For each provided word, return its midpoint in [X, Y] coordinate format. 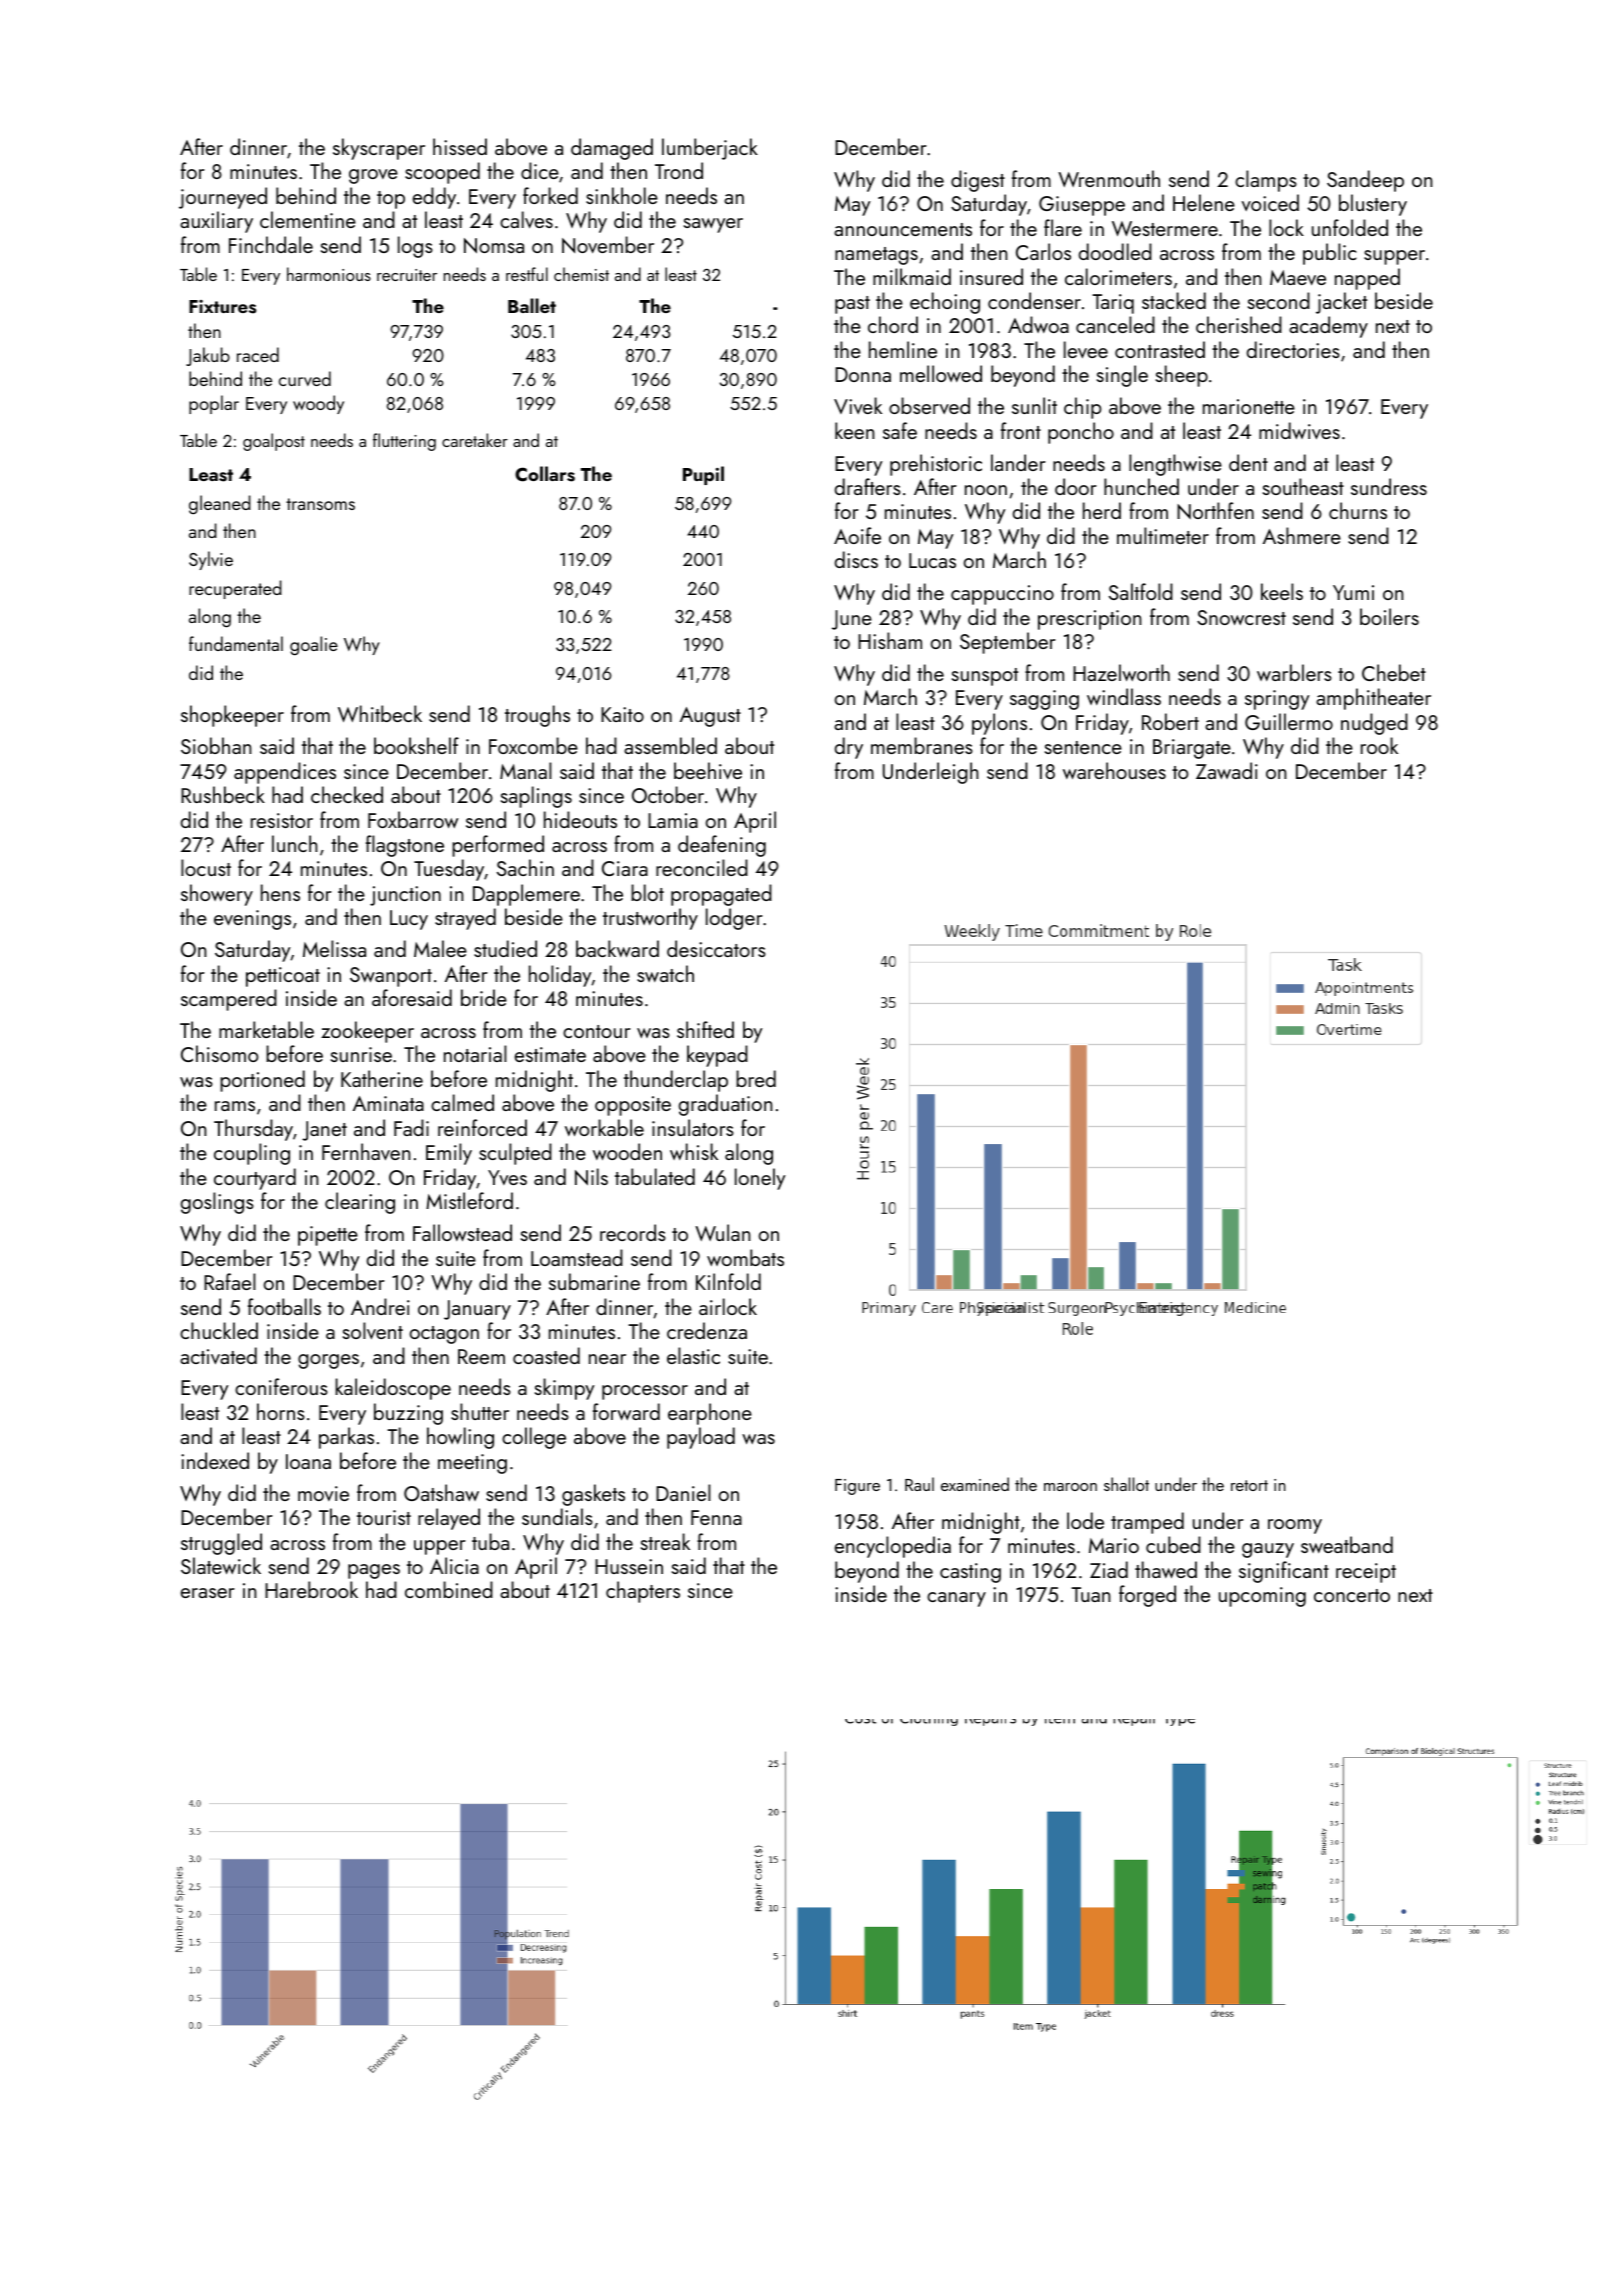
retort [1249, 1485]
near [607, 1359]
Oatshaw [441, 1492]
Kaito [622, 714]
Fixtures [222, 307]
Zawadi [1227, 770]
